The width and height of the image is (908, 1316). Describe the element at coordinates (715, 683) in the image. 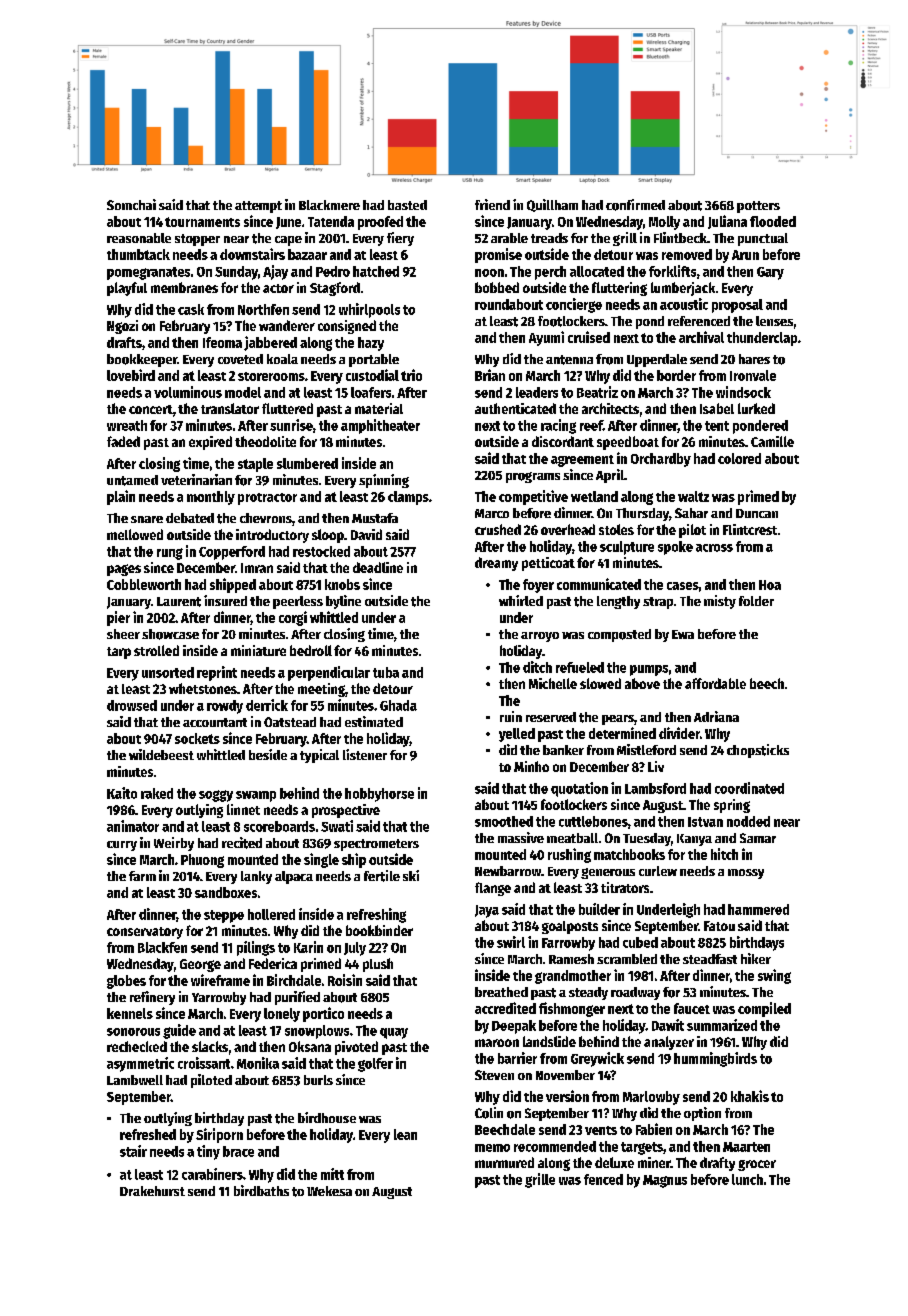

I see `affordable` at that location.
